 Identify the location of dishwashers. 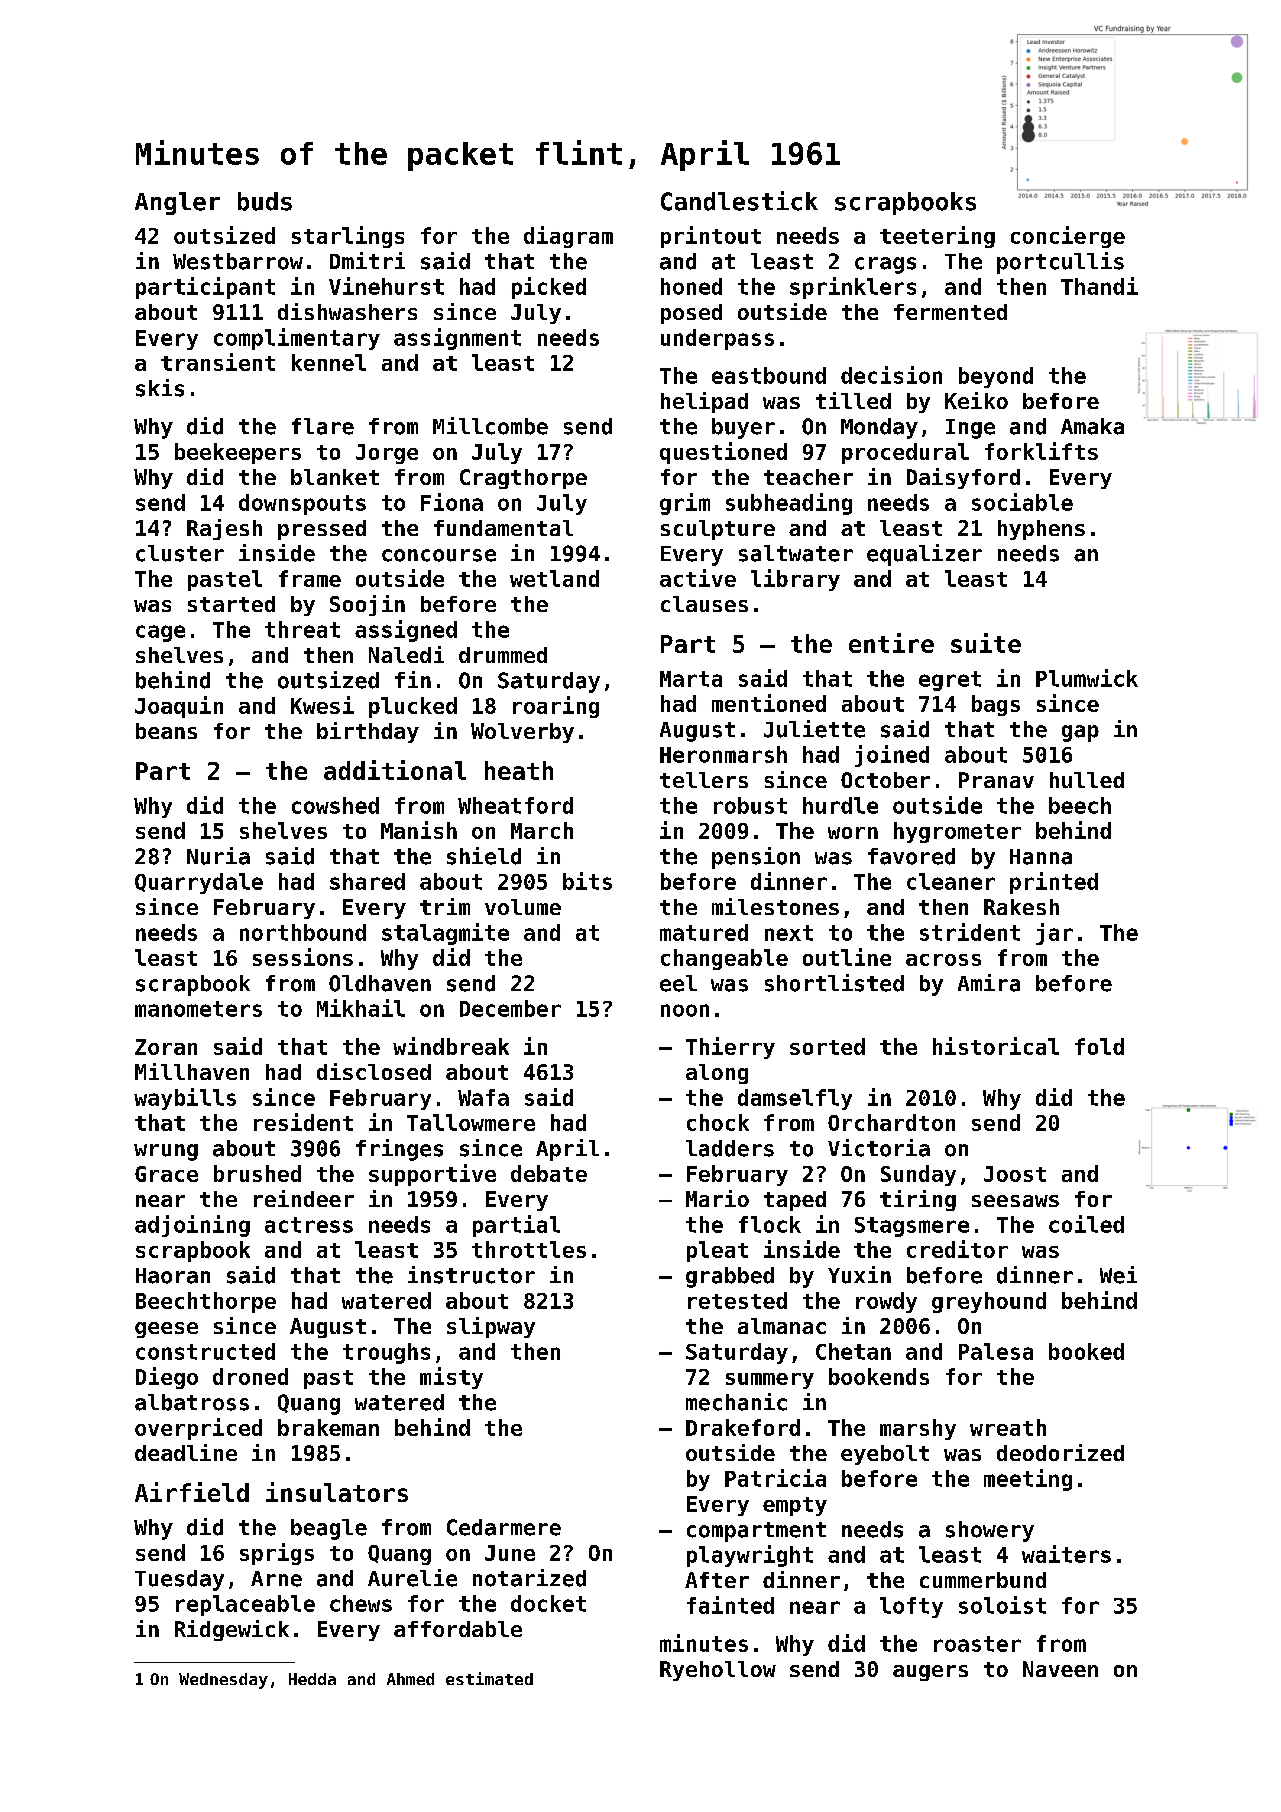
(347, 311).
